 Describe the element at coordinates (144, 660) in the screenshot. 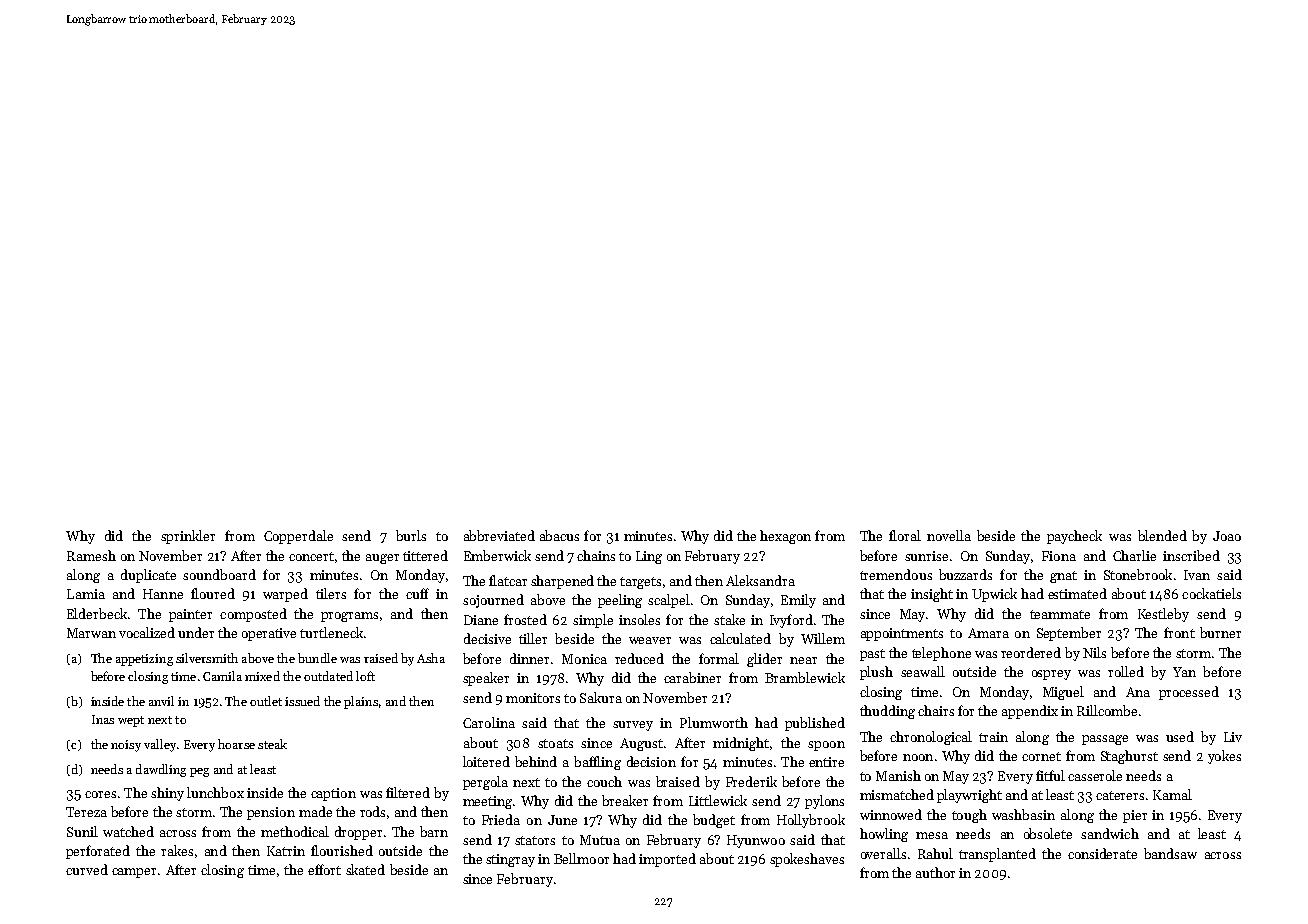

I see `appetizing` at that location.
